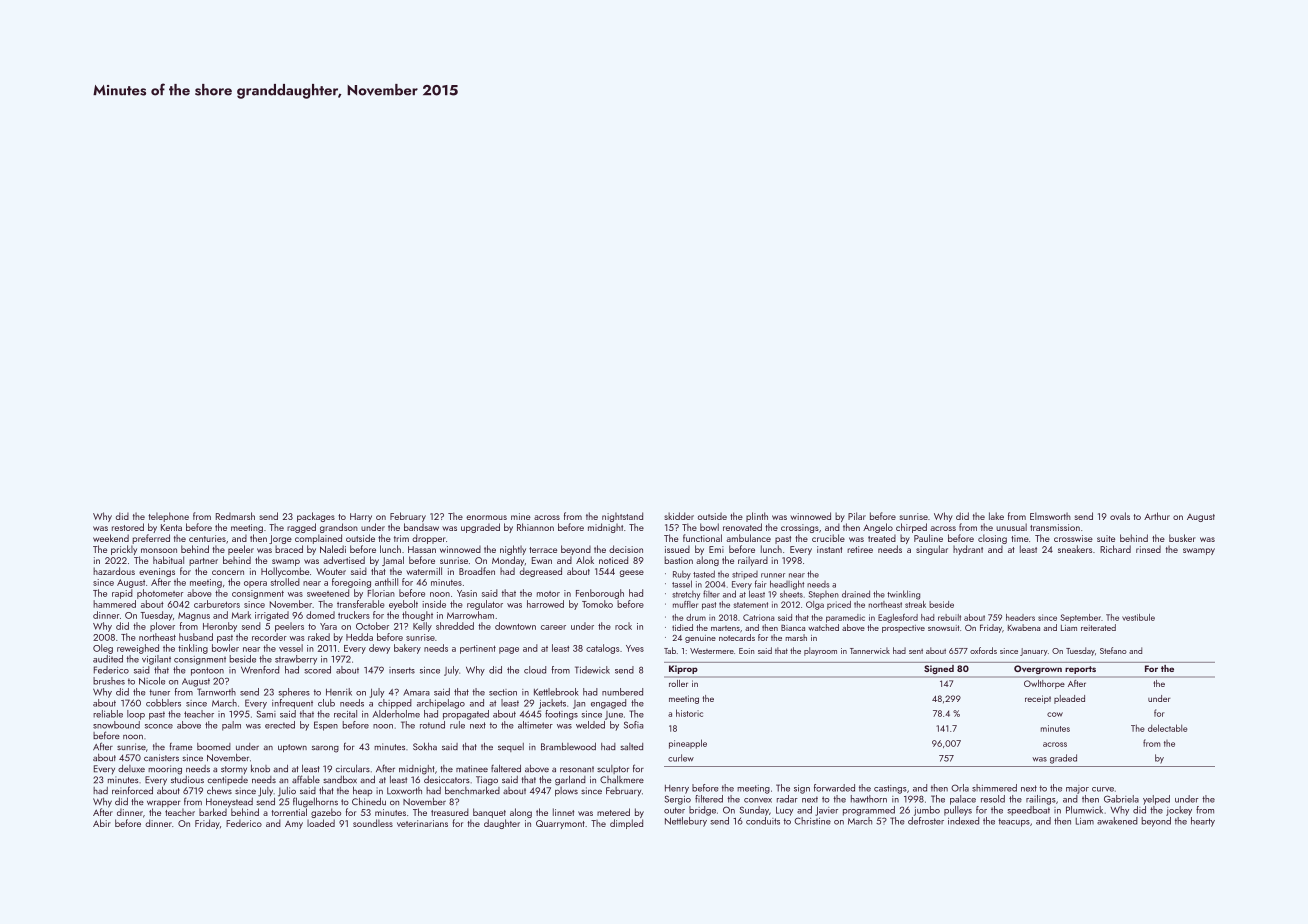 The height and width of the screenshot is (924, 1308). Describe the element at coordinates (344, 560) in the screenshot. I see `advertised` at that location.
